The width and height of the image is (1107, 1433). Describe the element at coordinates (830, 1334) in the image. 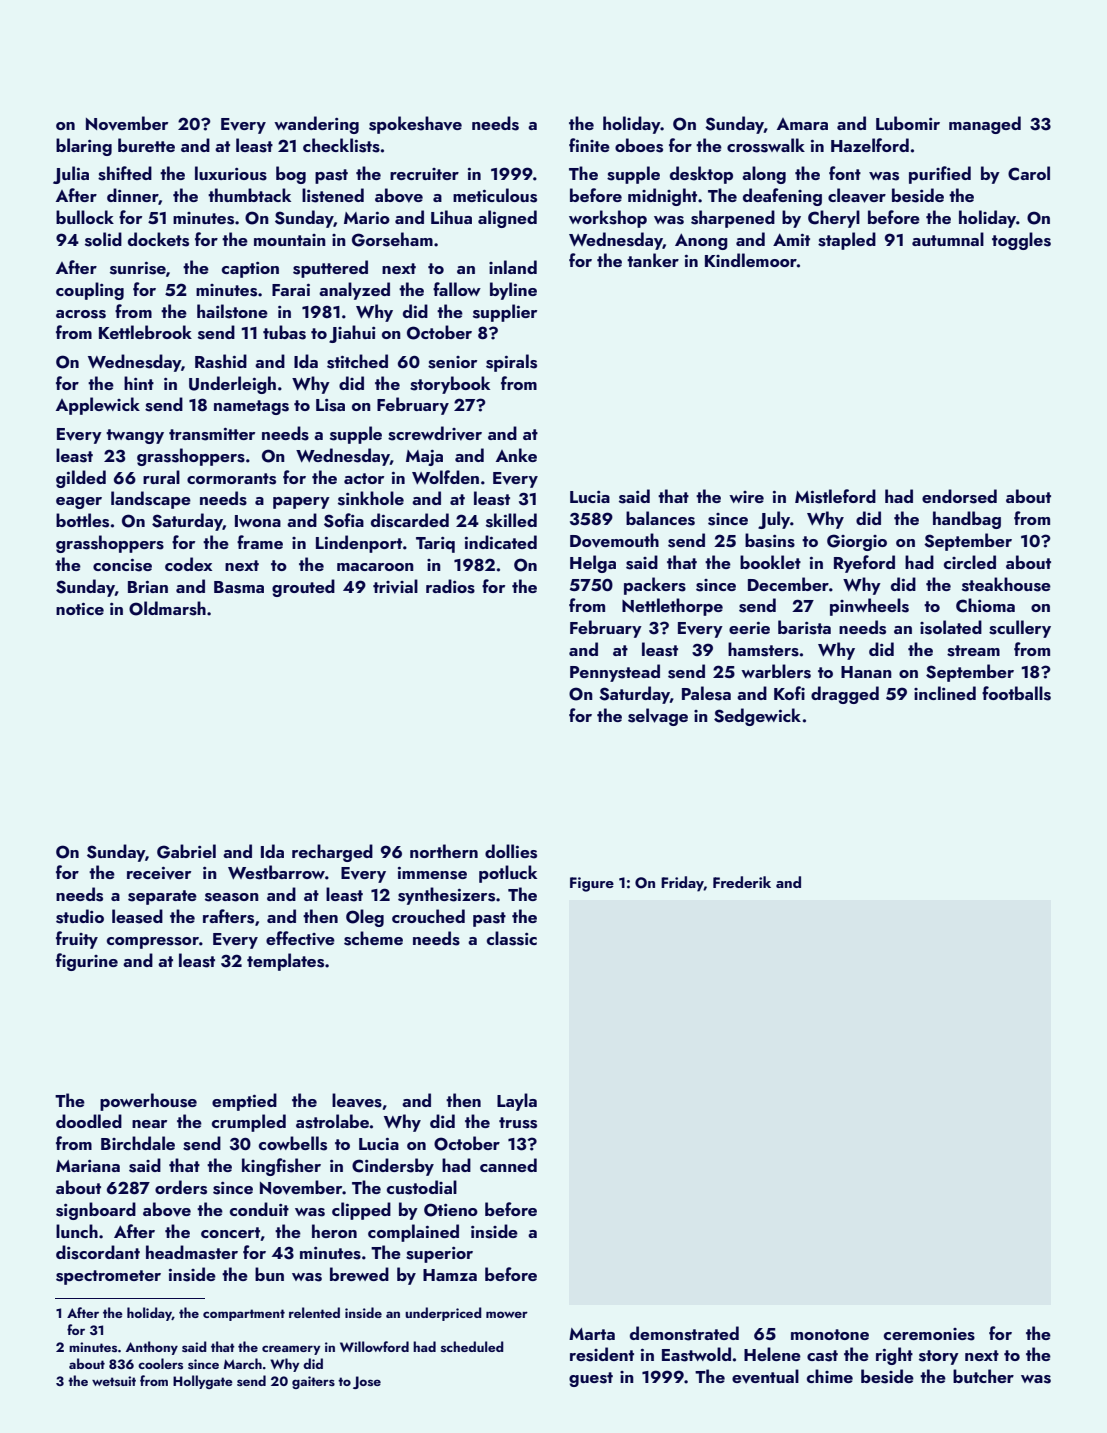

I see `monotone` at that location.
